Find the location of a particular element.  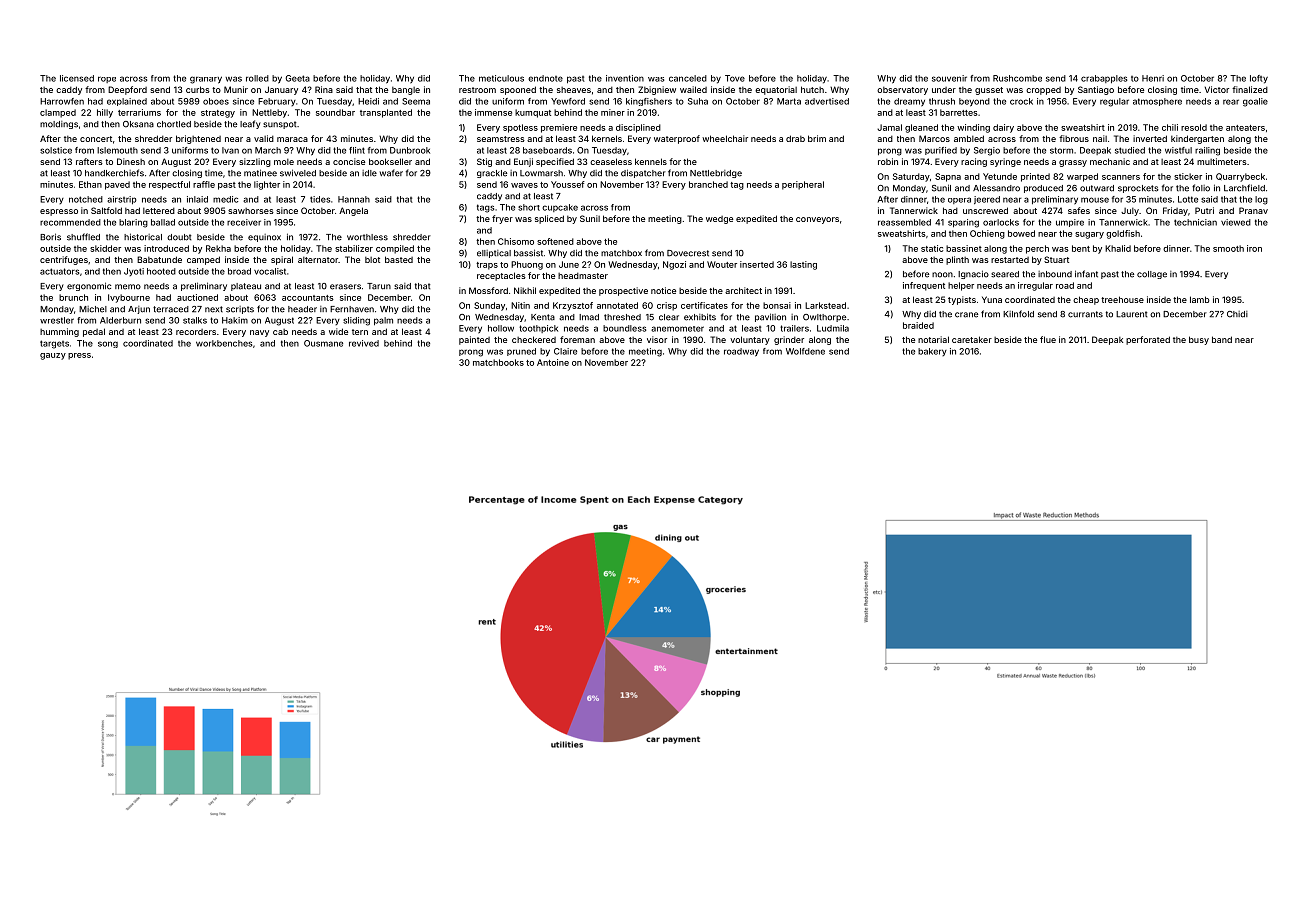

log is located at coordinates (1261, 200).
